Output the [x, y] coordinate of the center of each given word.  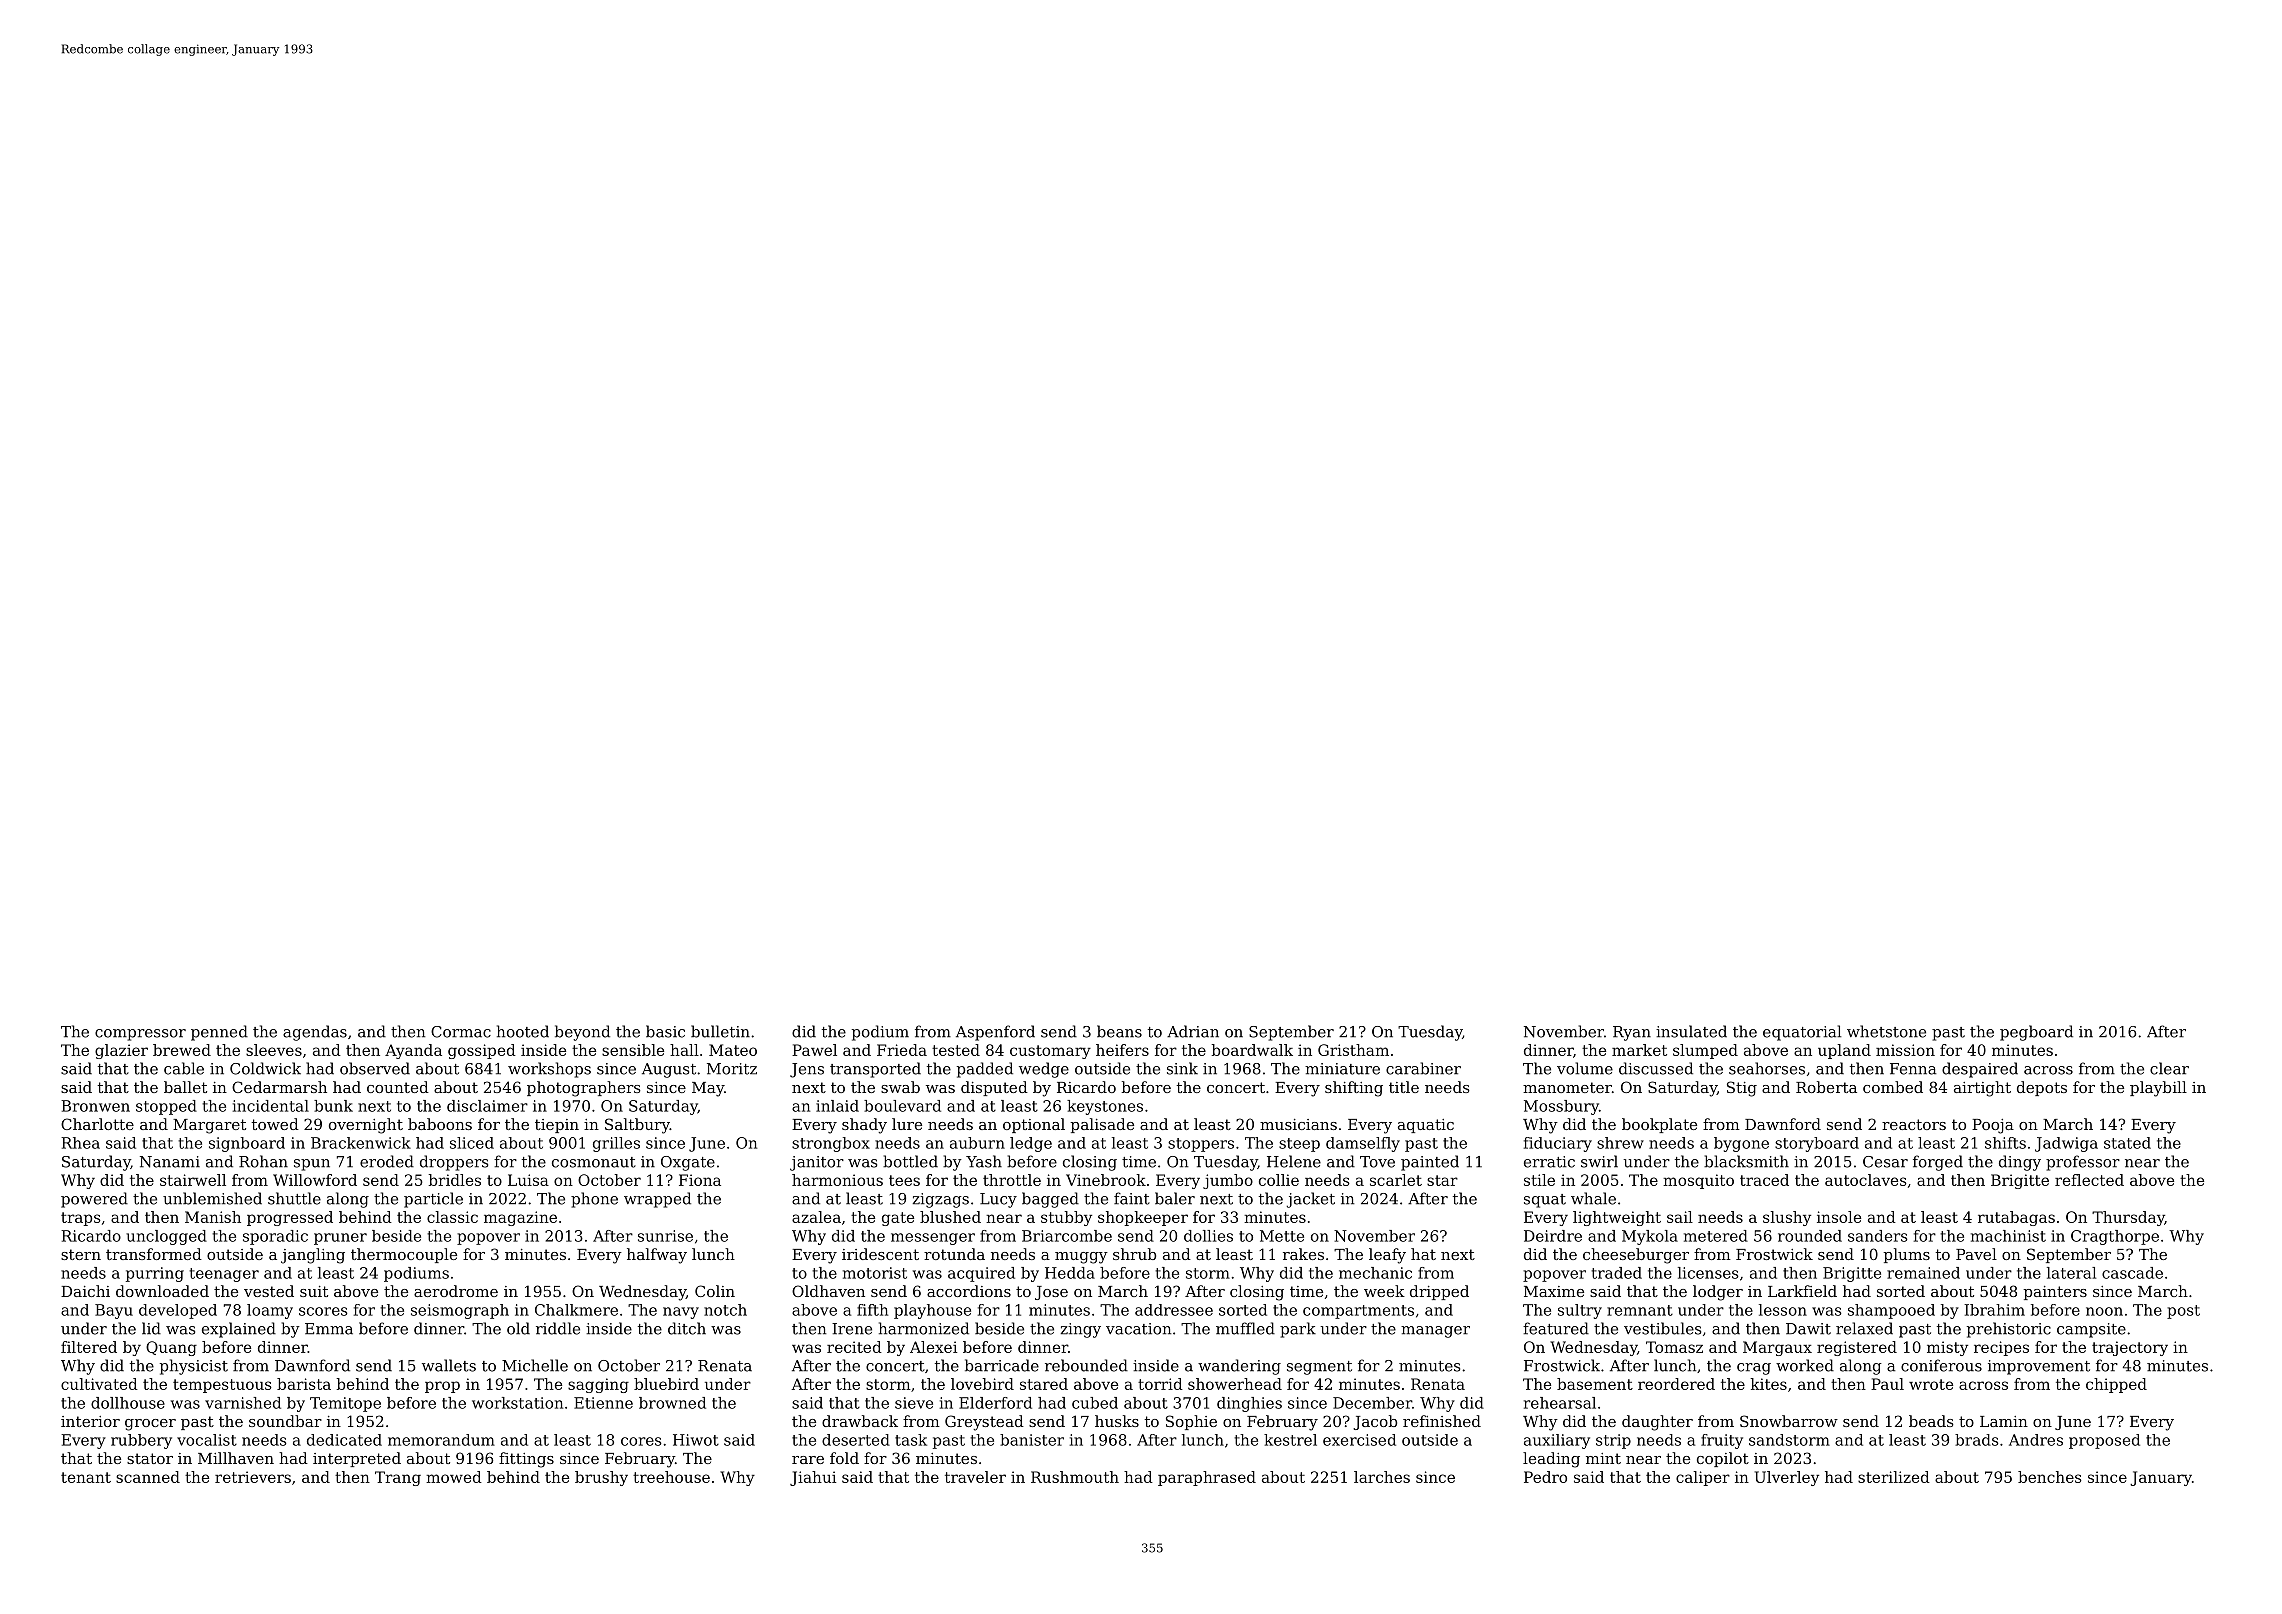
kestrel [1290, 1440]
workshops [549, 1070]
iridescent [880, 1254]
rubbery [141, 1441]
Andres [2036, 1440]
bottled [910, 1161]
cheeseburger [1636, 1256]
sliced [472, 1143]
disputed [994, 1088]
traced [1764, 1180]
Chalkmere [576, 1310]
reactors [1914, 1124]
